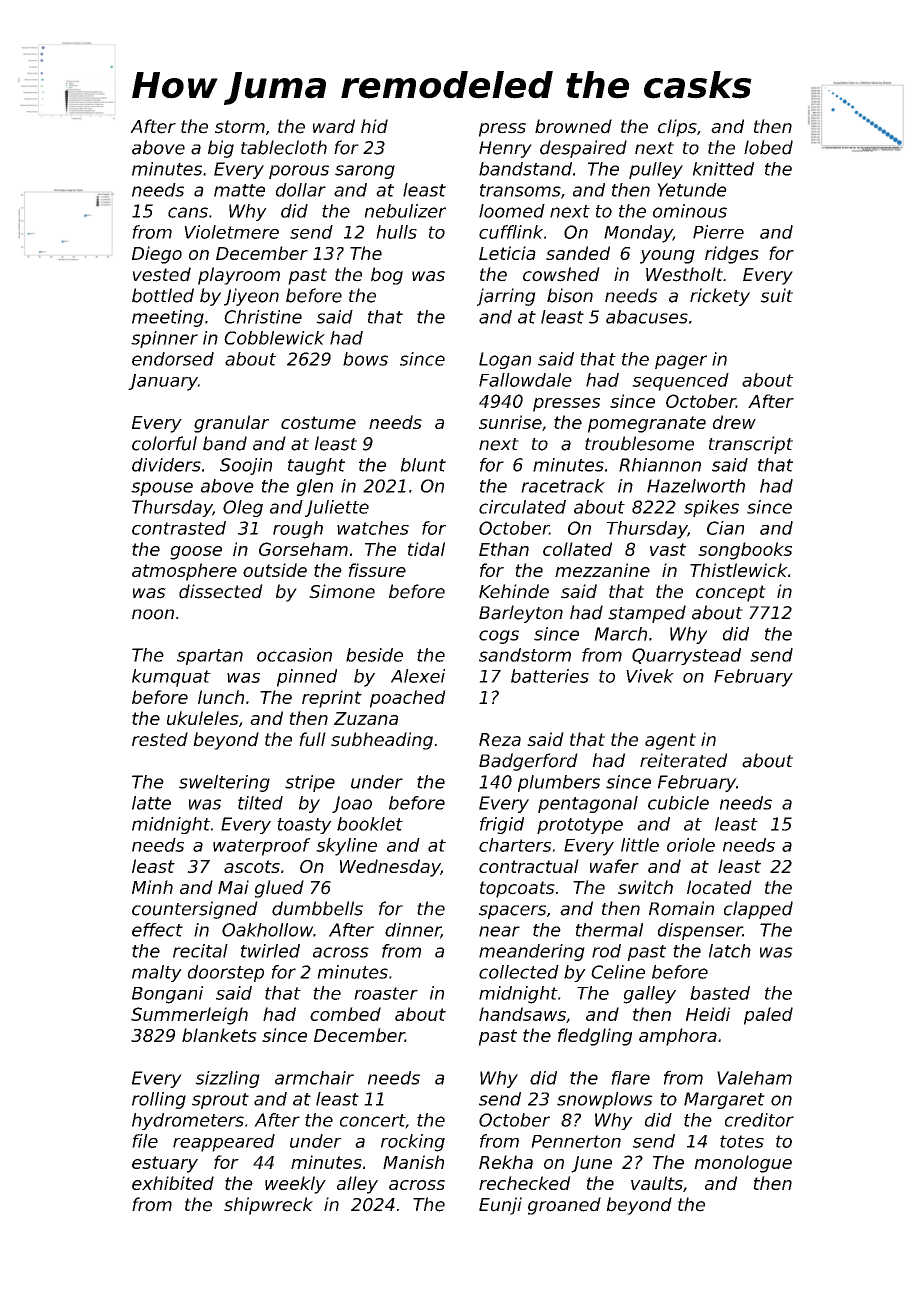 The image size is (924, 1314). What do you see at coordinates (157, 255) in the image?
I see `Diego` at bounding box center [157, 255].
